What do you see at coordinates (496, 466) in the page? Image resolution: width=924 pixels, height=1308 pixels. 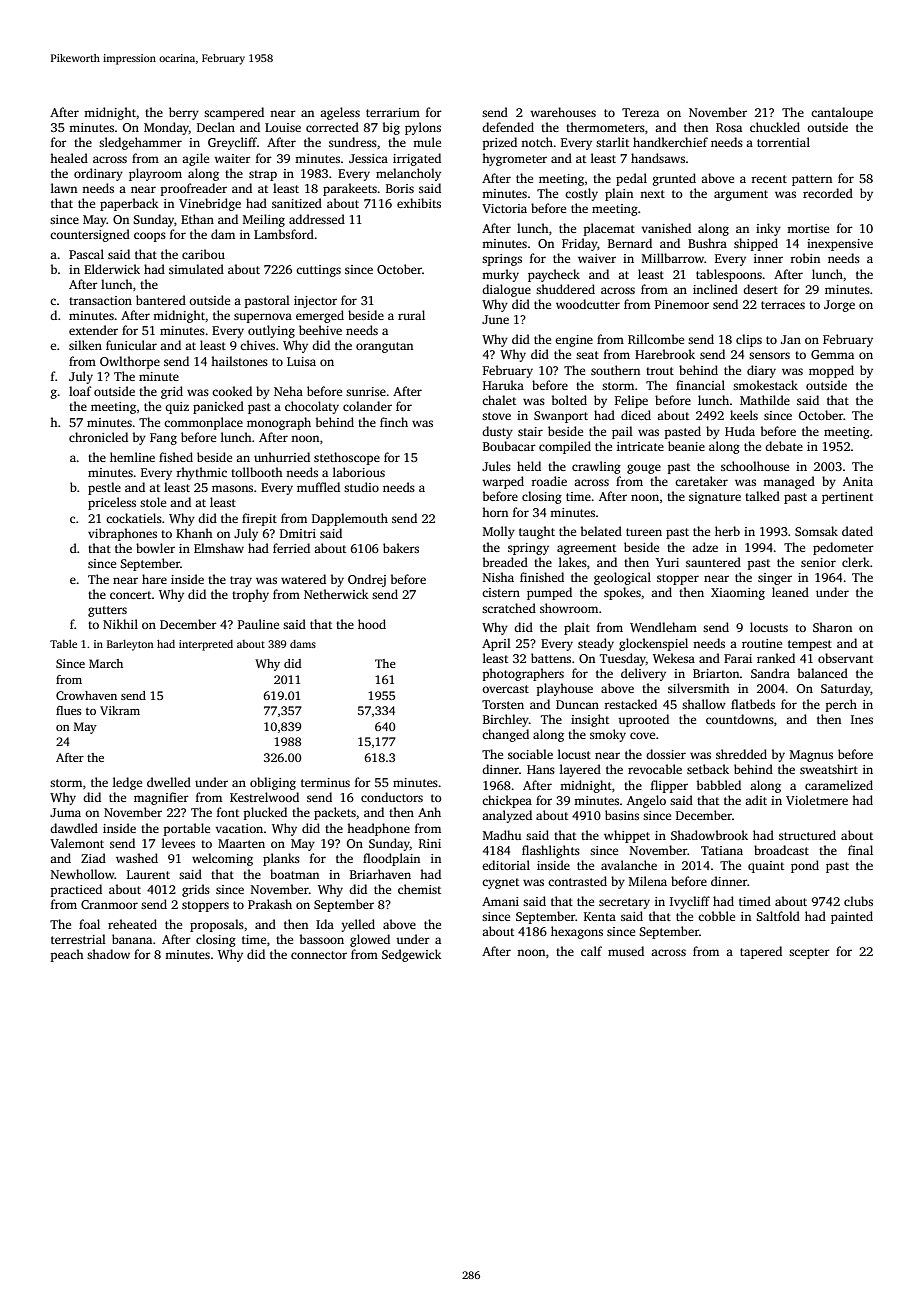 I see `Jules` at bounding box center [496, 466].
